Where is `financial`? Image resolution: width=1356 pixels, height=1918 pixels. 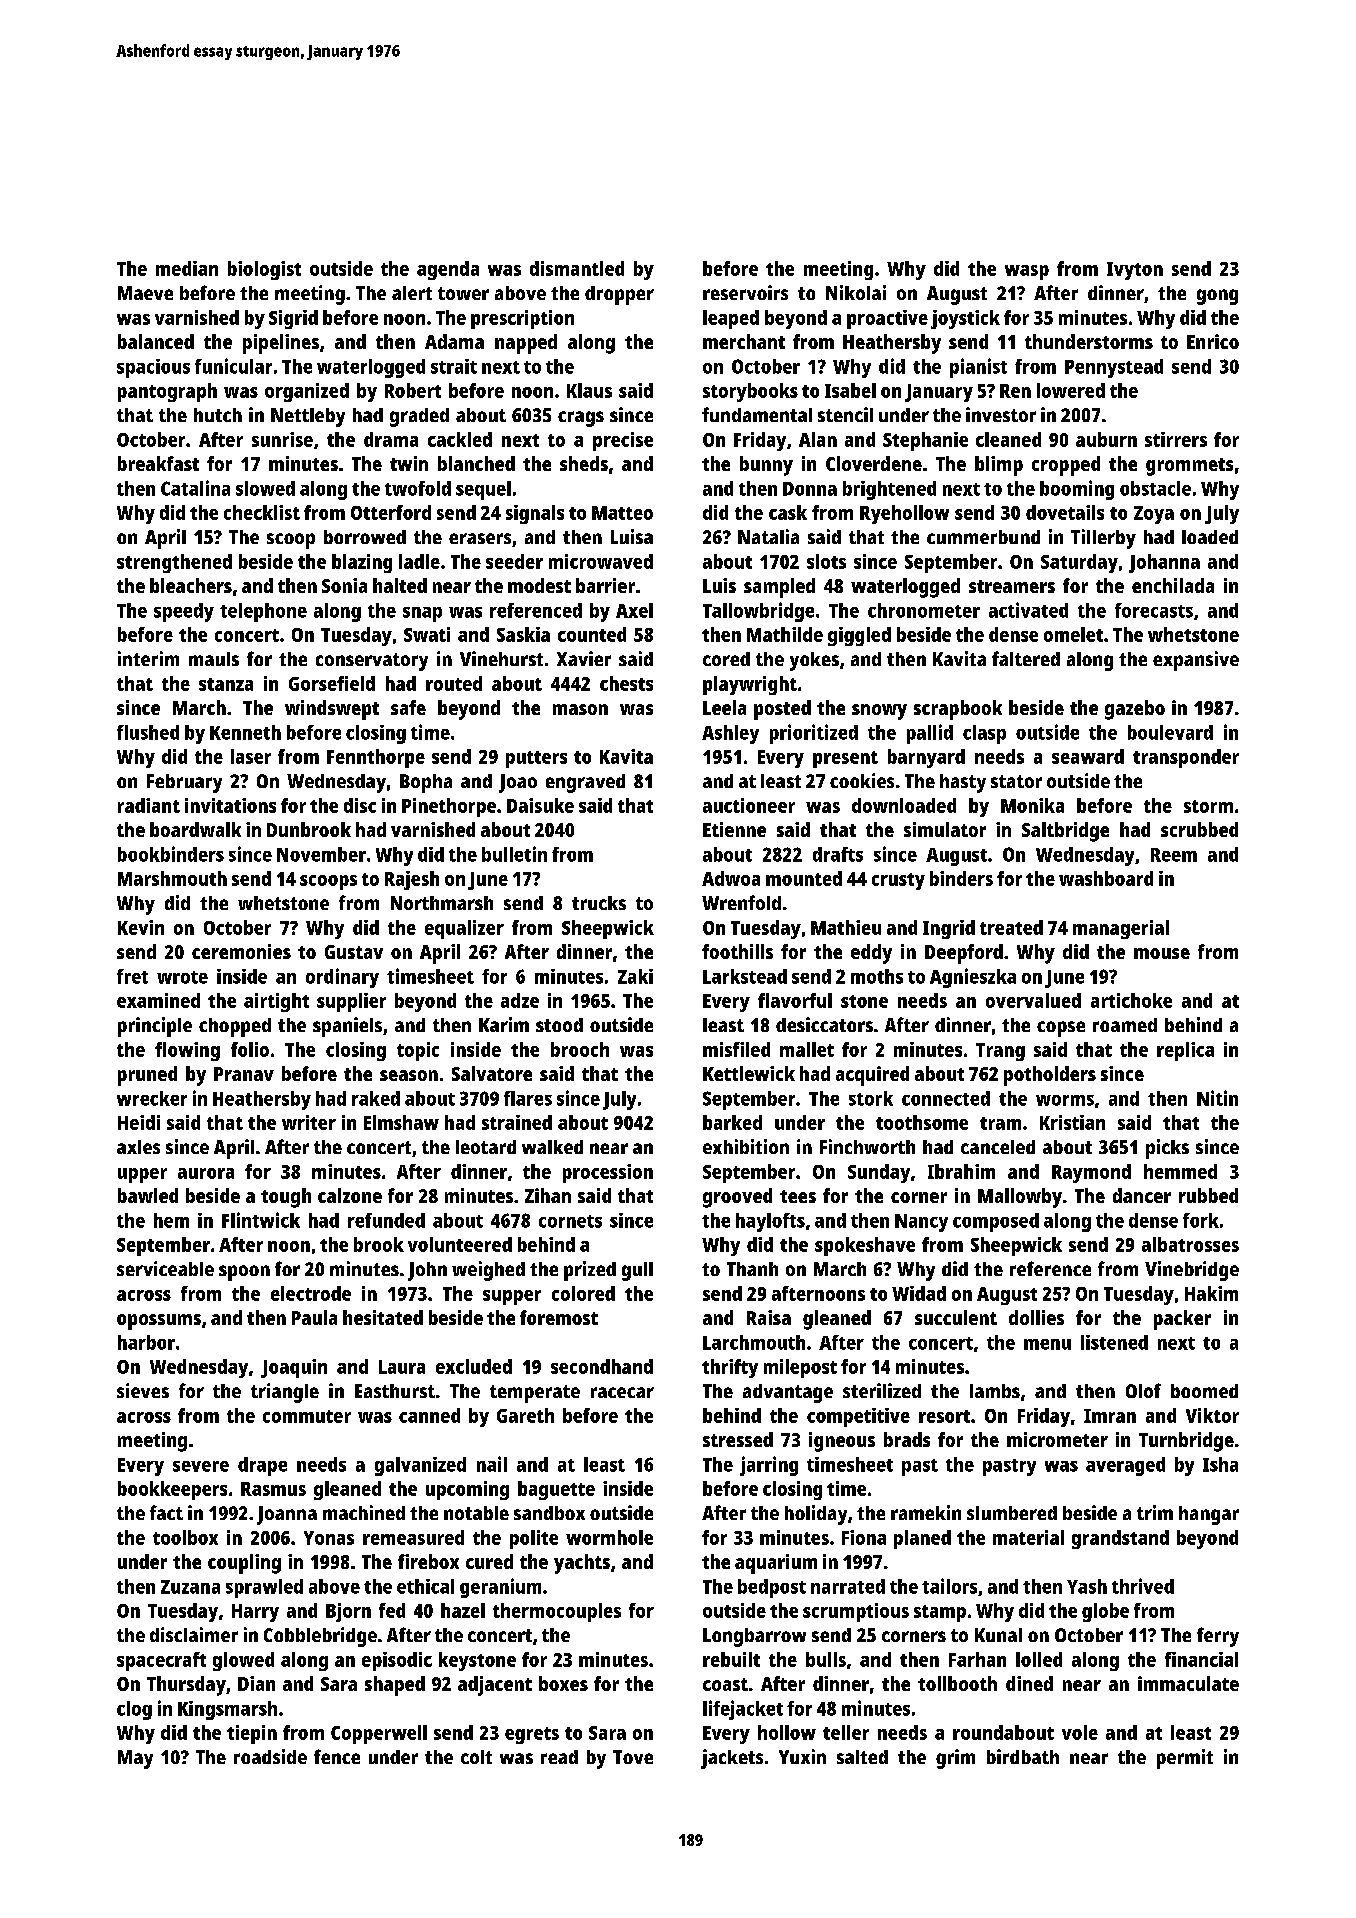
financial is located at coordinates (1201, 1659).
